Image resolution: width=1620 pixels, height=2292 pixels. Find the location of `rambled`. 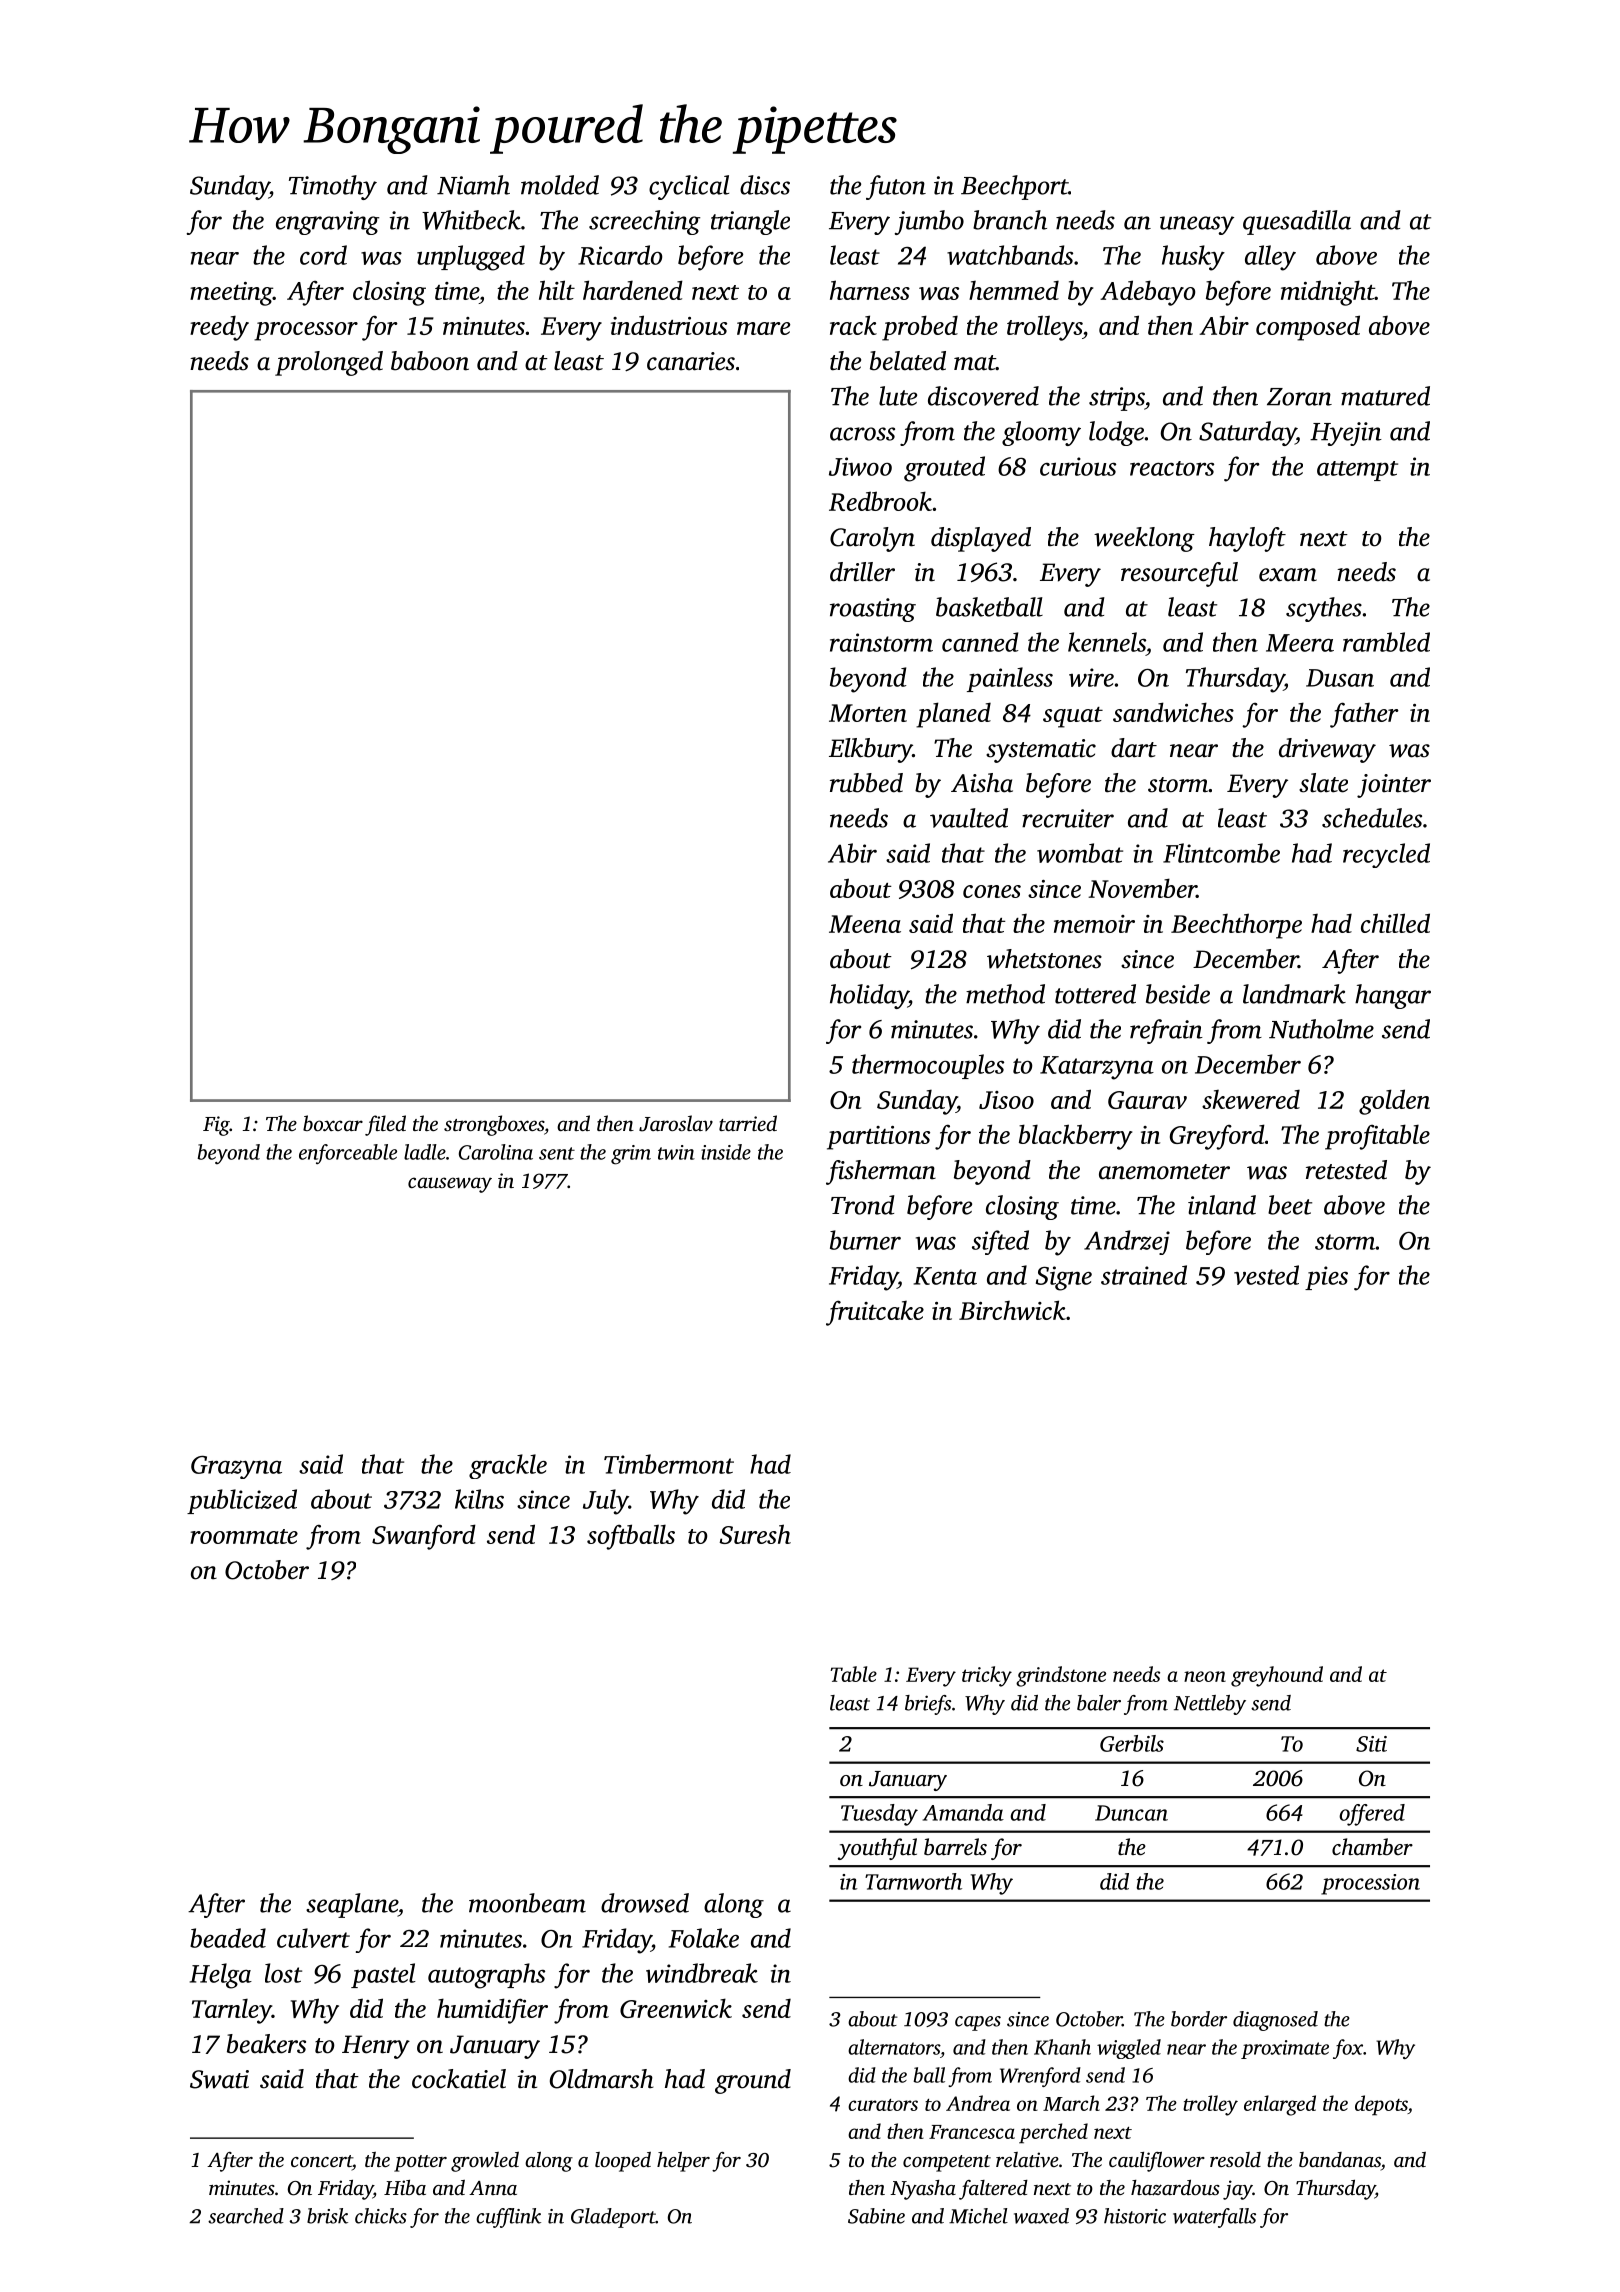

rambled is located at coordinates (1386, 642).
